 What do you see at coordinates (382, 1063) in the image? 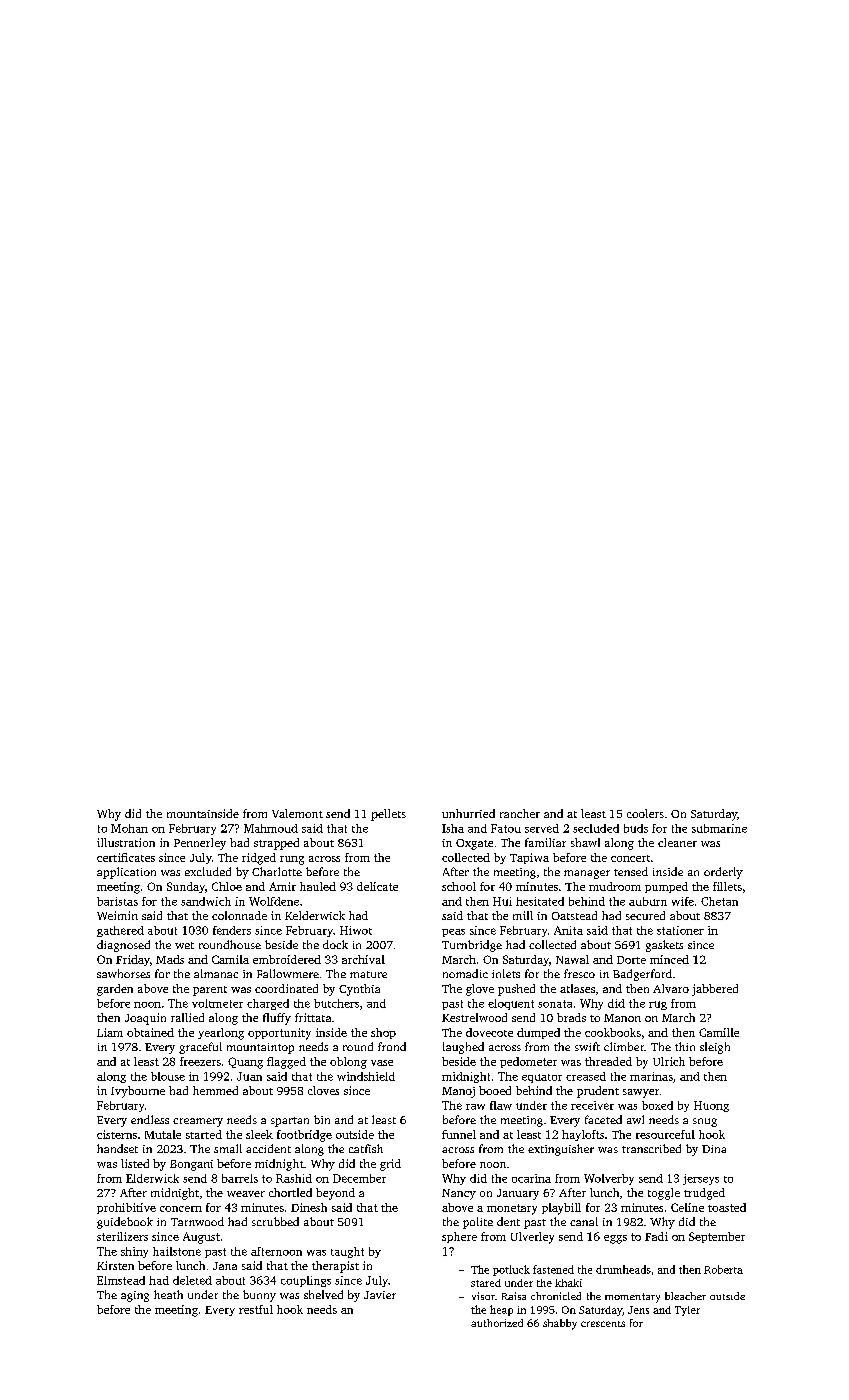
I see `vase` at bounding box center [382, 1063].
